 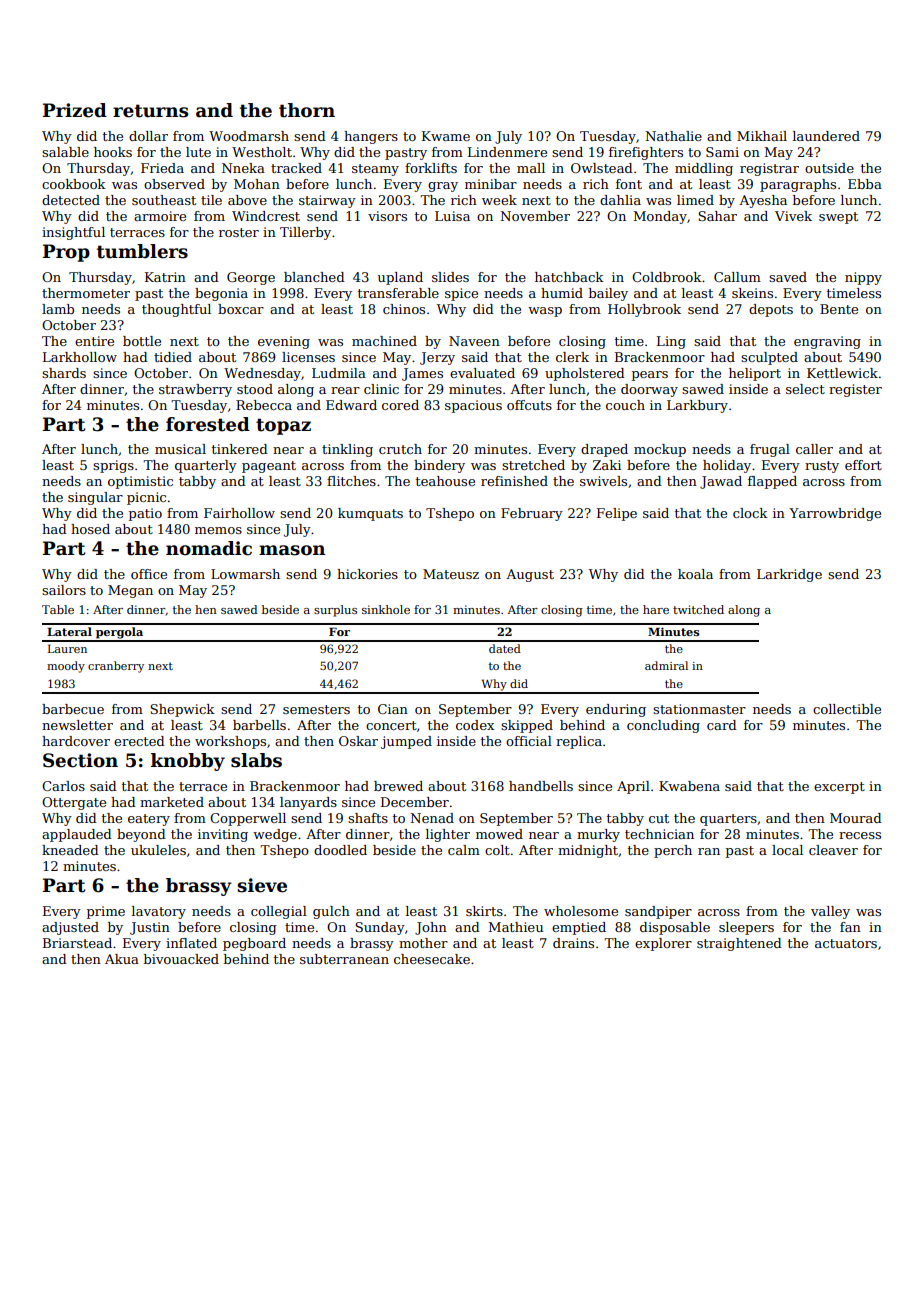 I want to click on shards, so click(x=64, y=373).
